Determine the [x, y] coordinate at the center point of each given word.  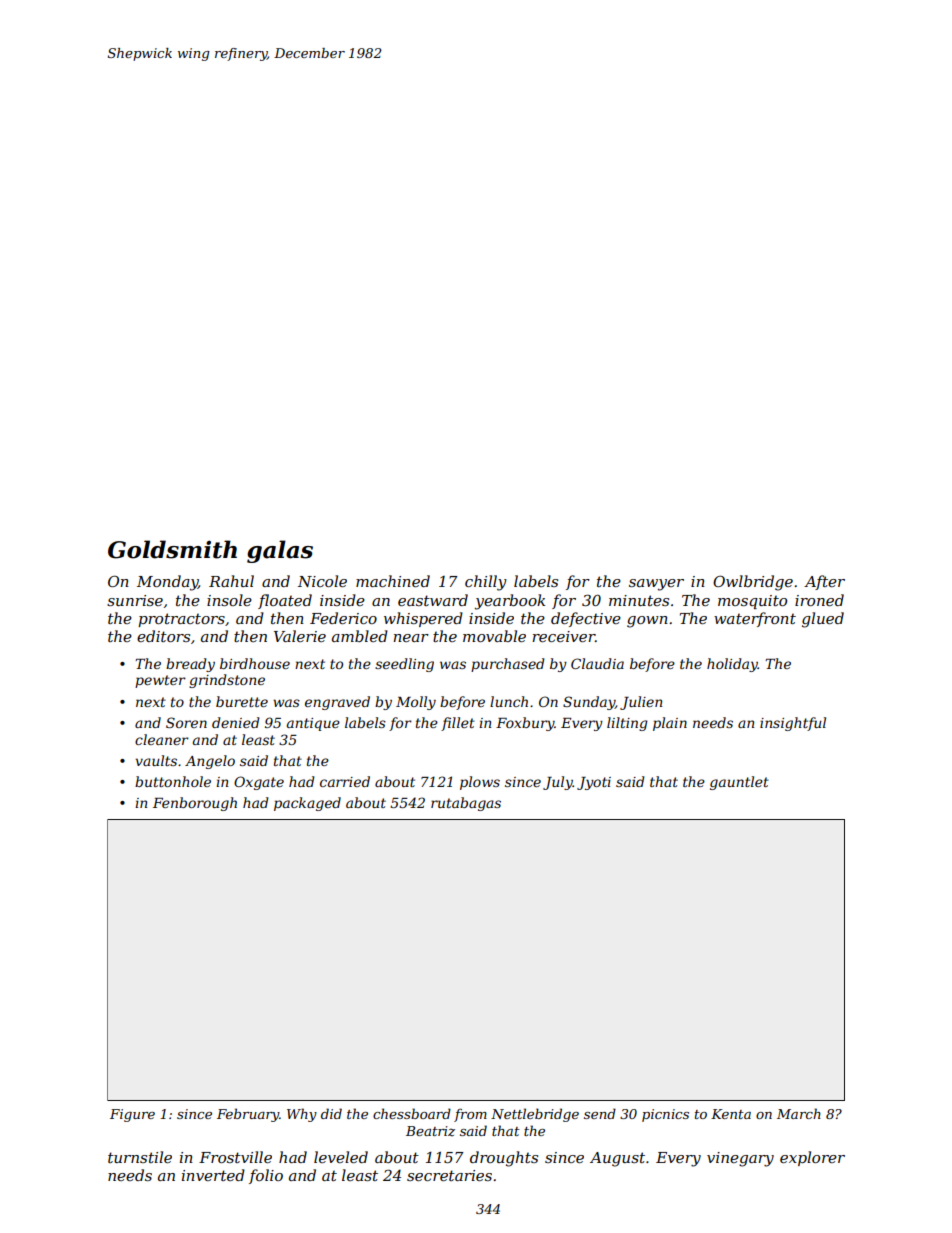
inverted [213, 1175]
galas [280, 551]
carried [345, 781]
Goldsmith [172, 549]
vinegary [740, 1159]
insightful [793, 724]
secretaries [449, 1175]
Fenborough [195, 804]
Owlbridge [753, 583]
